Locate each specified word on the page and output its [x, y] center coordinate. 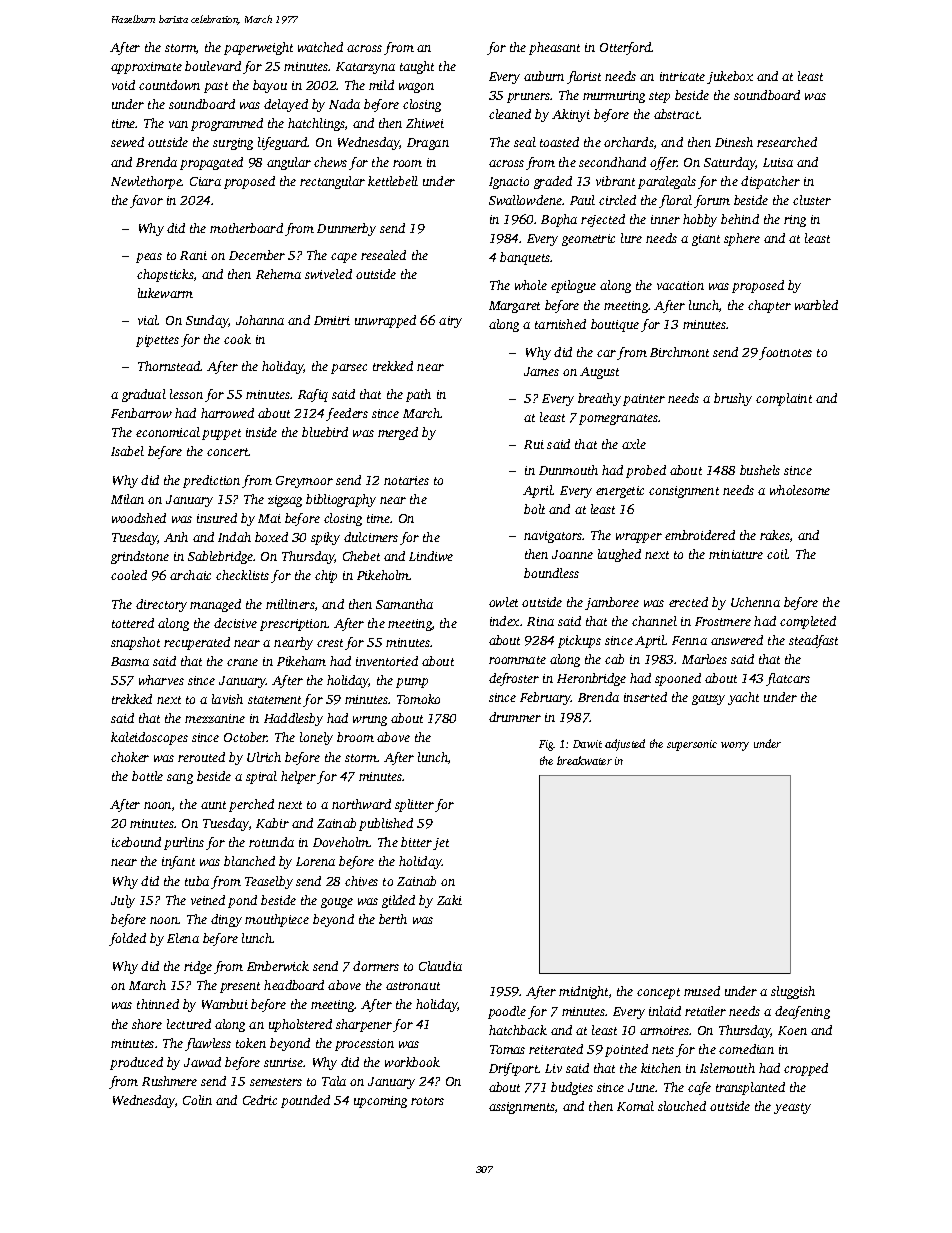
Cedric [260, 1100]
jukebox [730, 77]
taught [417, 67]
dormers [376, 966]
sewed [127, 142]
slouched [682, 1106]
